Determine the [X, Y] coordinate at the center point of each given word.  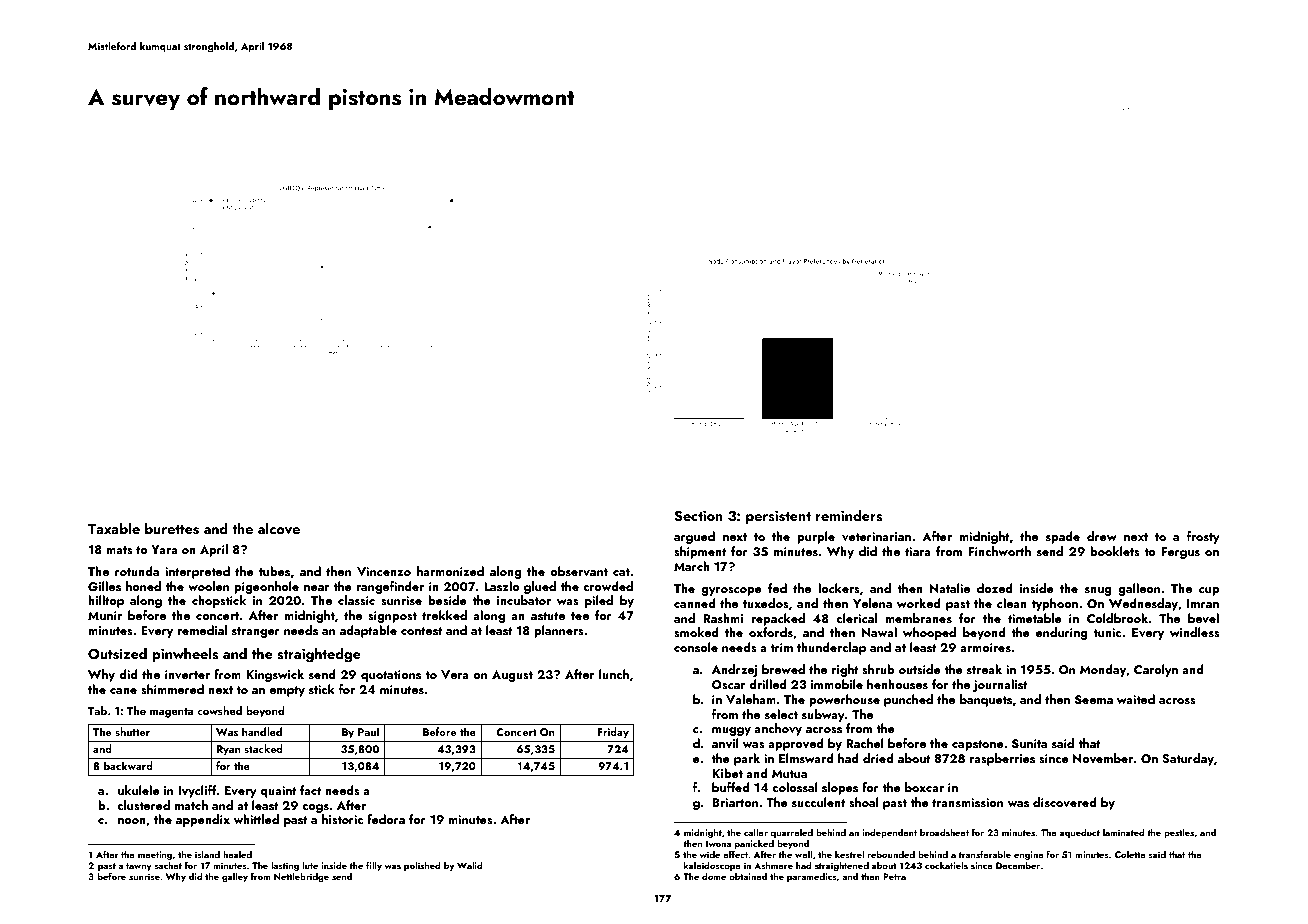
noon [132, 821]
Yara [164, 549]
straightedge [319, 655]
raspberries [1002, 759]
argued [694, 537]
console [696, 647]
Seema [1094, 700]
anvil [725, 743]
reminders [848, 516]
